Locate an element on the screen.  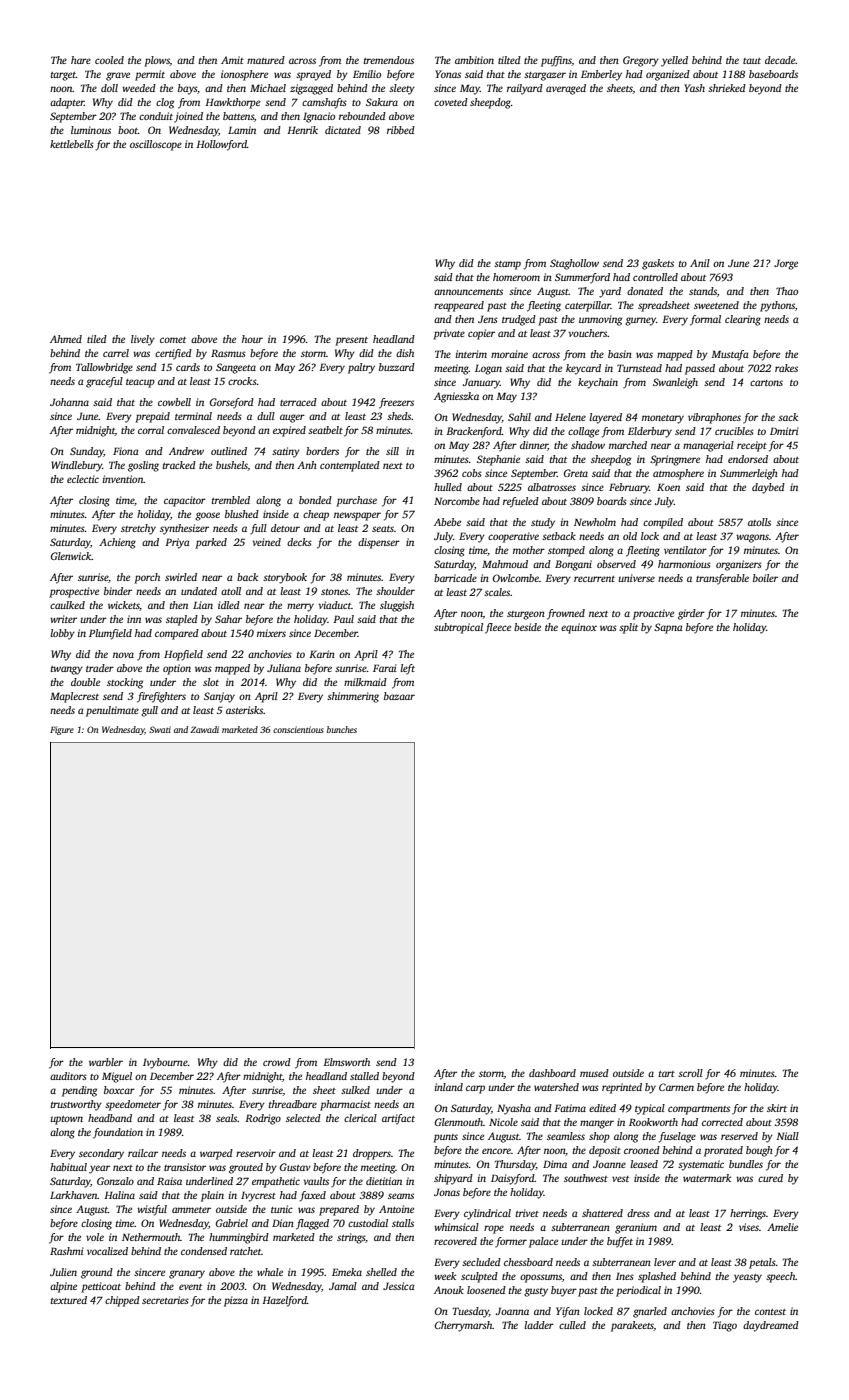
Ivybourne is located at coordinates (165, 1063).
